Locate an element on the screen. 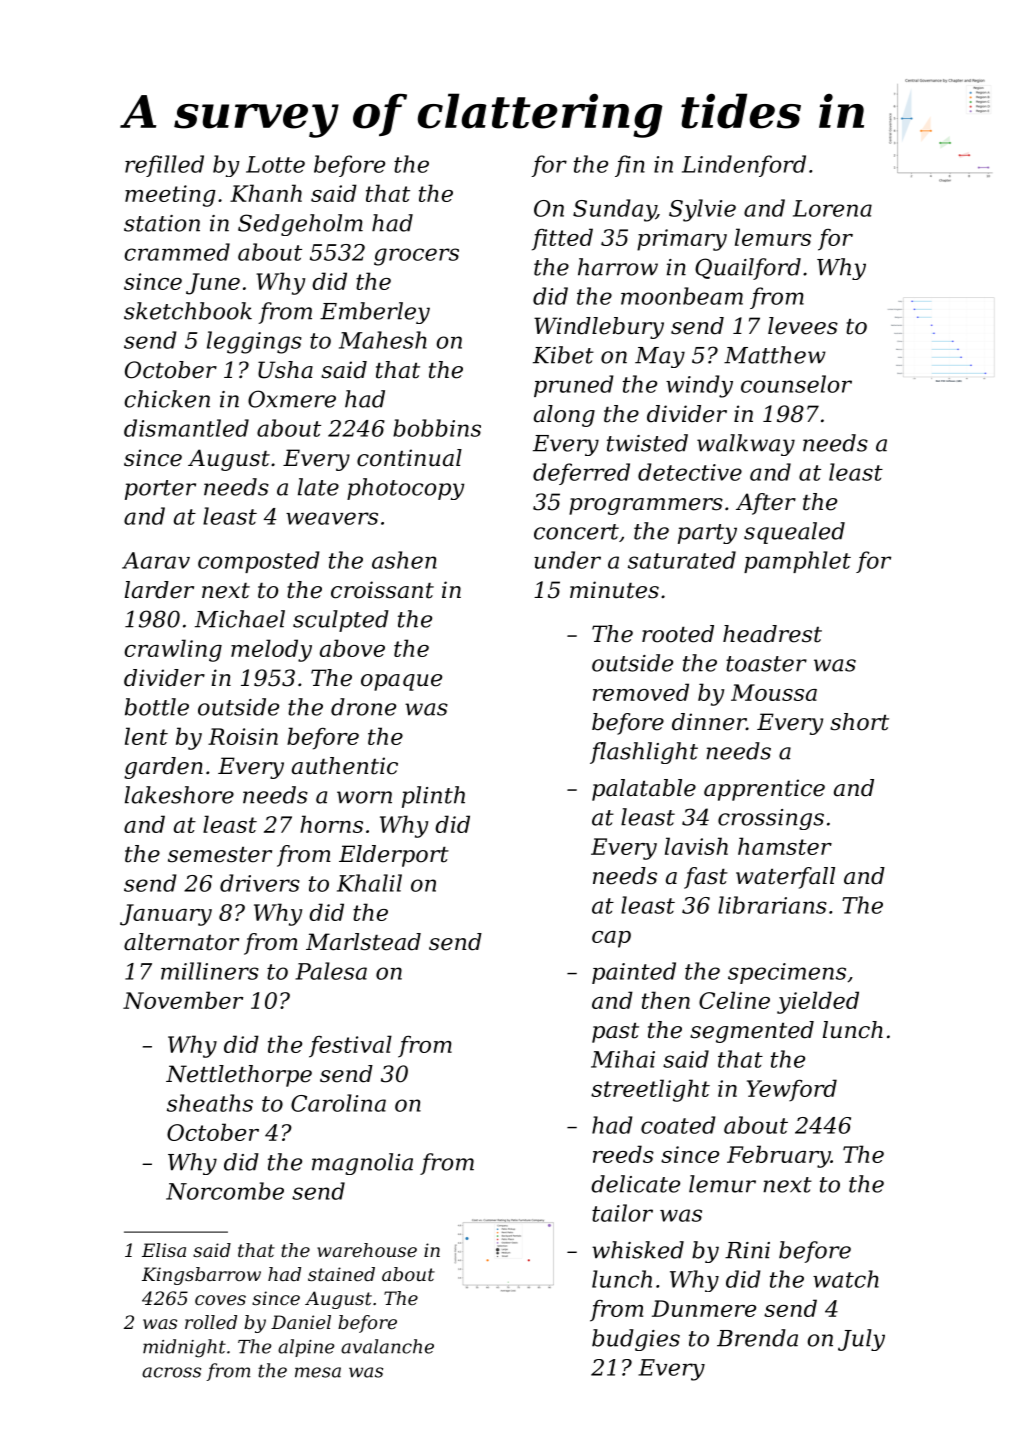 The height and width of the screenshot is (1443, 1016). watch is located at coordinates (846, 1279).
